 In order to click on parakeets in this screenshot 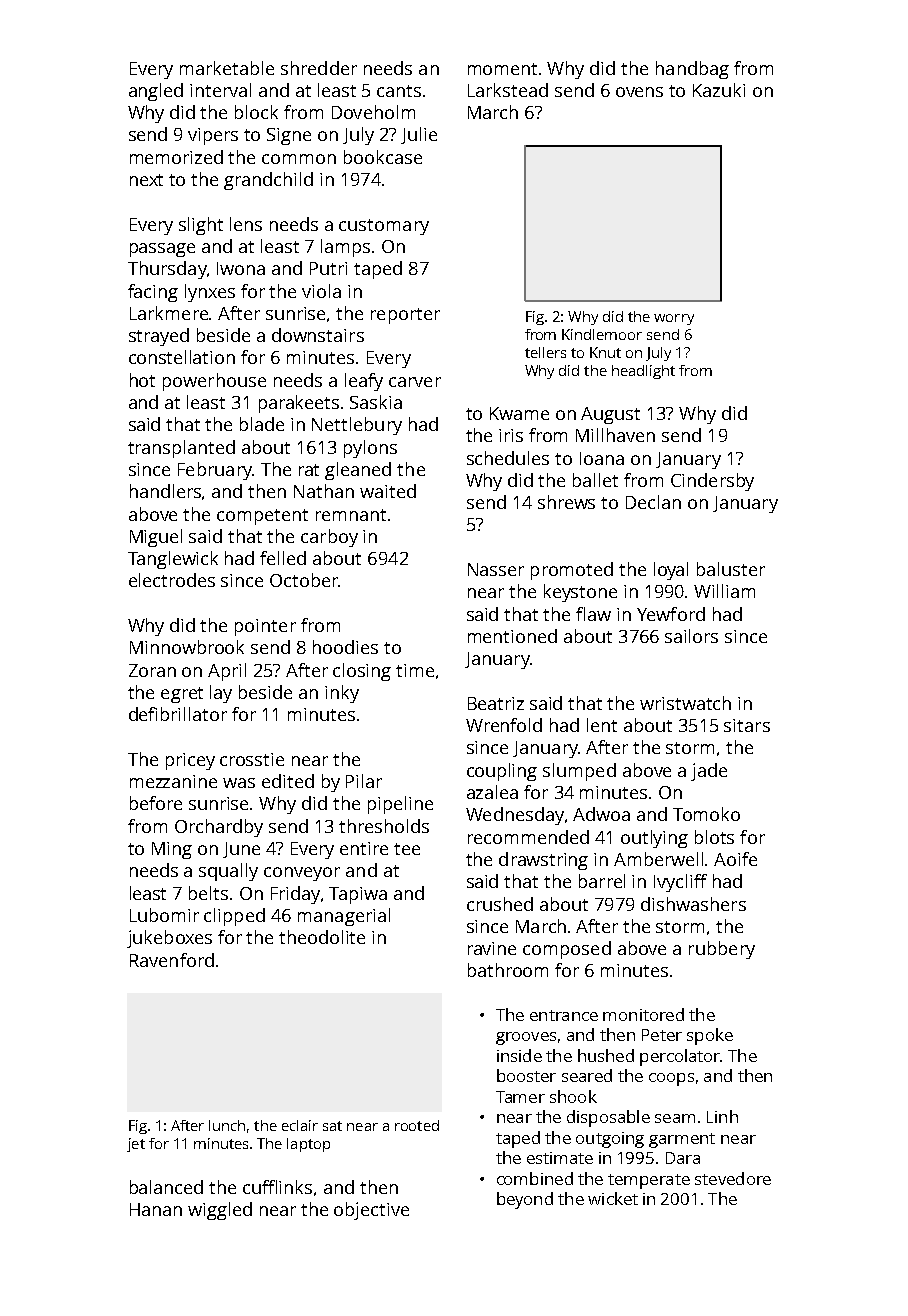, I will do `click(299, 404)`.
